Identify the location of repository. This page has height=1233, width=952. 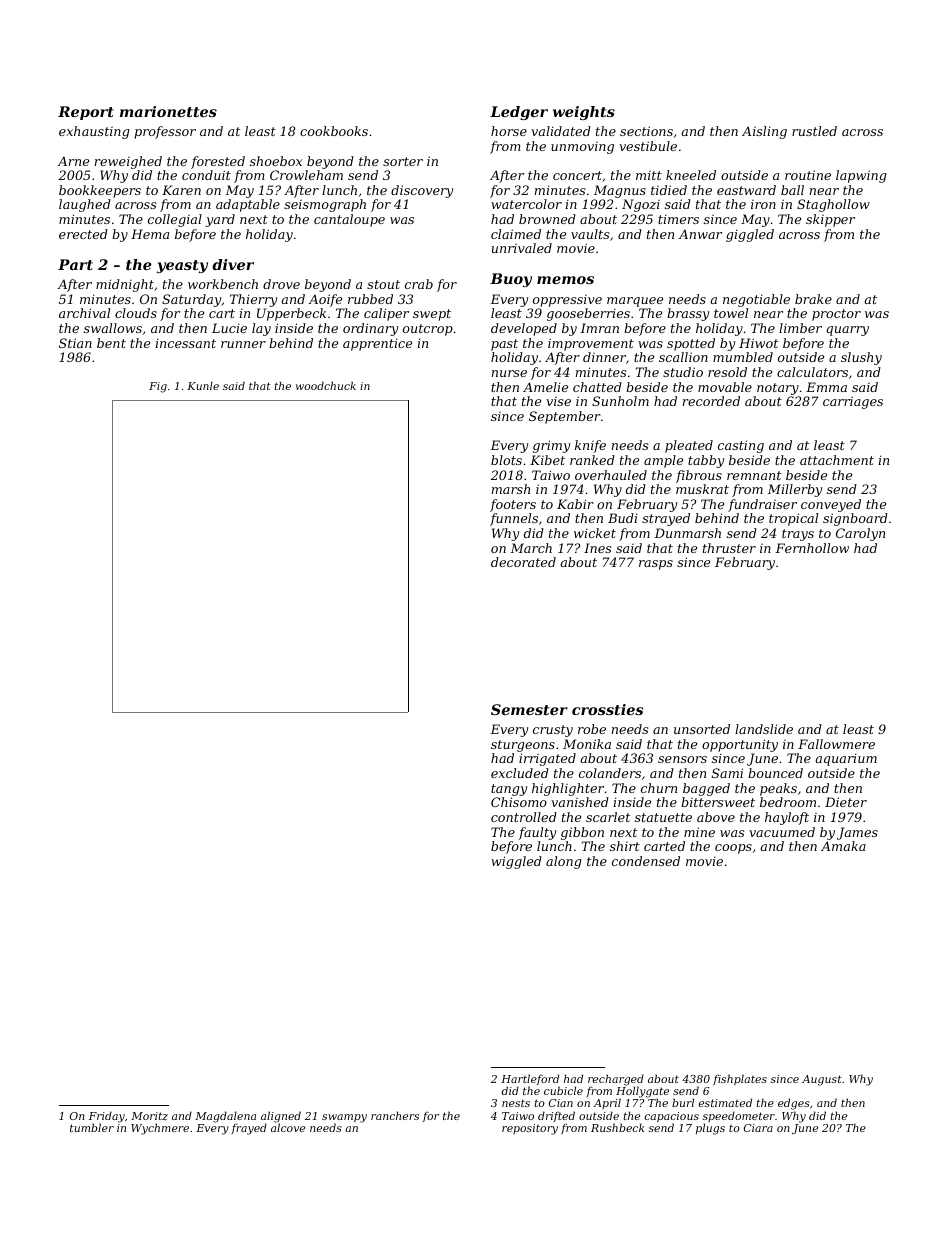
(530, 1129).
